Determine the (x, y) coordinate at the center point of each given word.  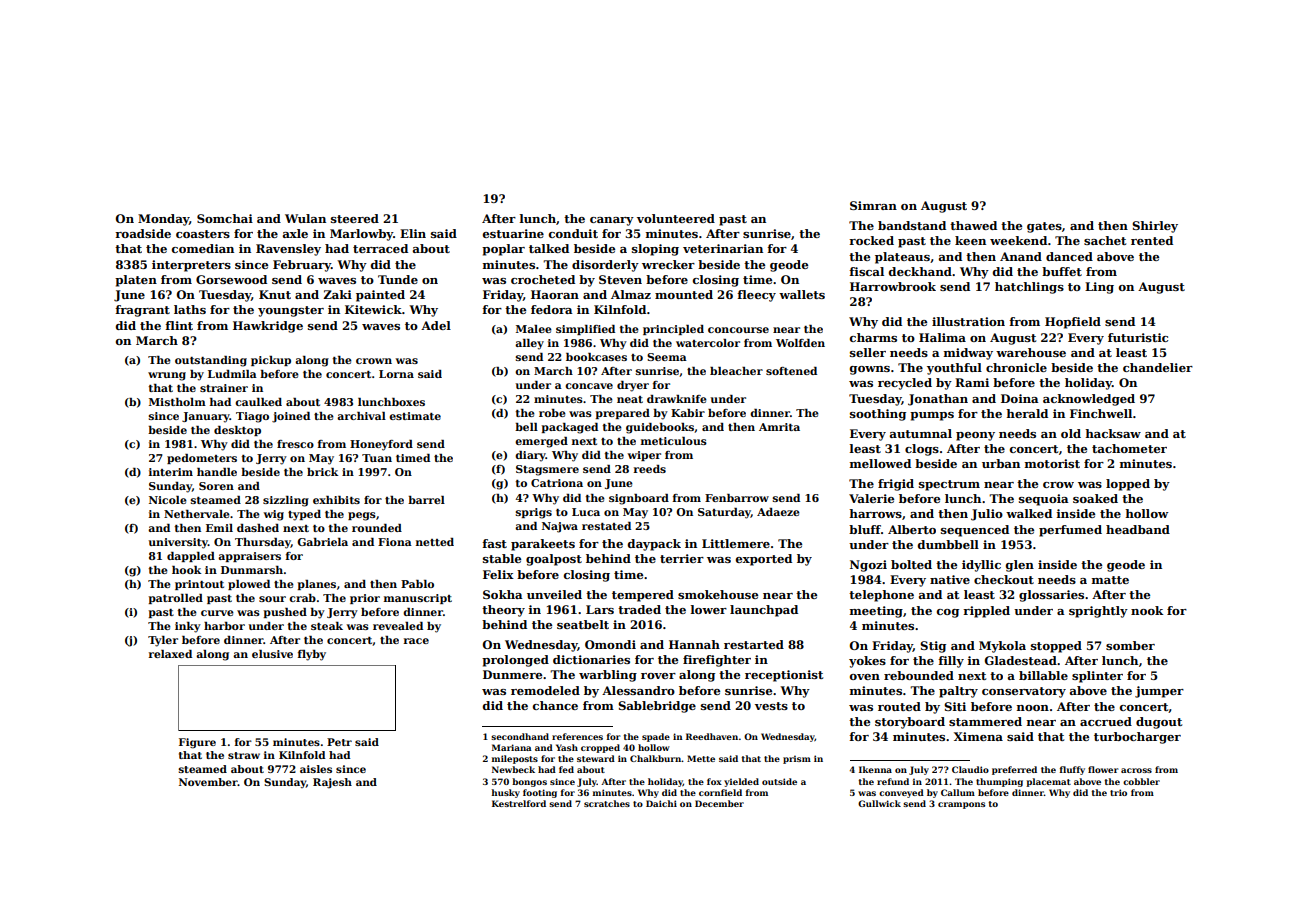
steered (355, 218)
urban (1001, 463)
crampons (961, 805)
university (178, 543)
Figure (197, 743)
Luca (586, 512)
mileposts (515, 759)
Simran (873, 205)
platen (136, 281)
